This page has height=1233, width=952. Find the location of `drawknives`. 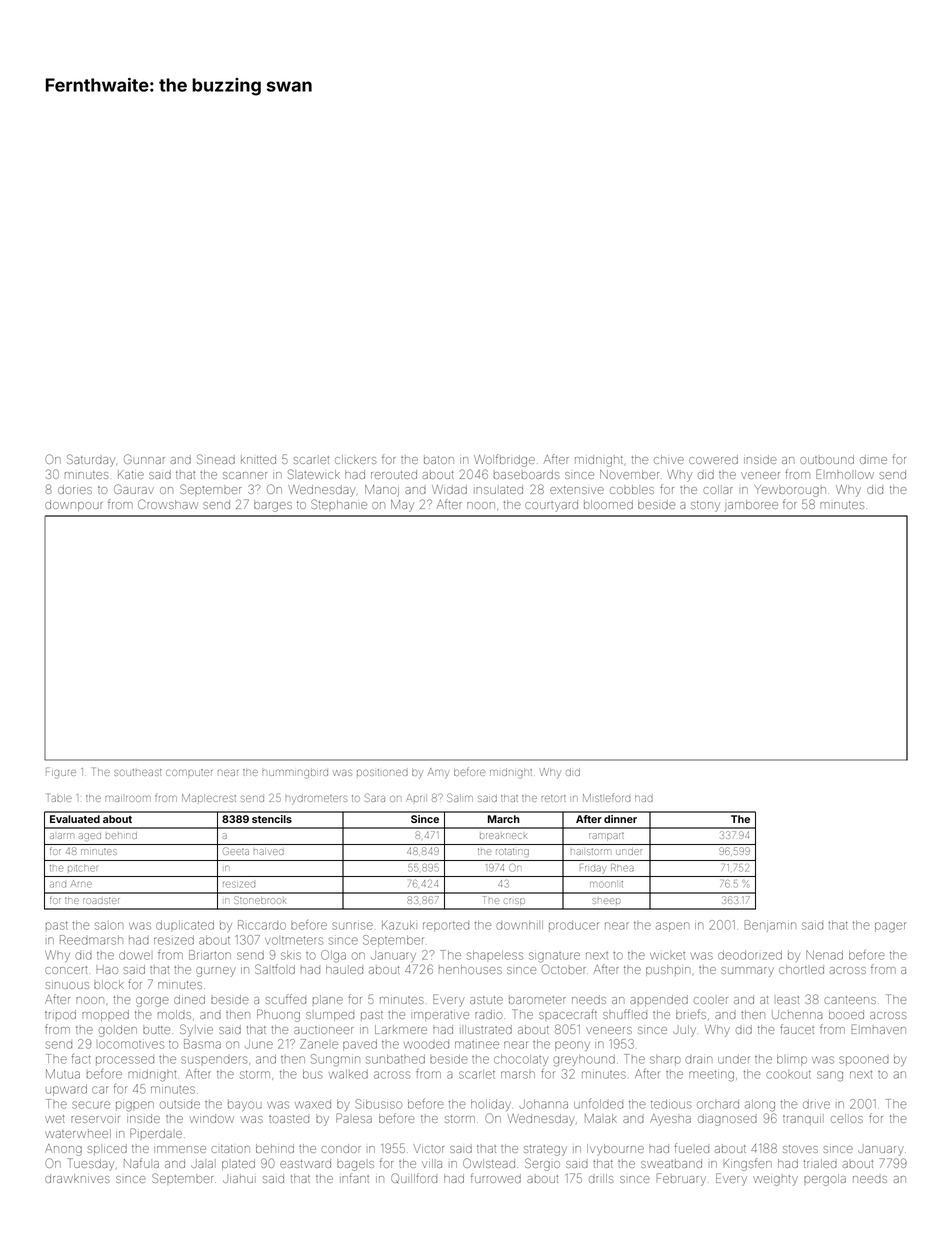

drawknives is located at coordinates (77, 1178).
